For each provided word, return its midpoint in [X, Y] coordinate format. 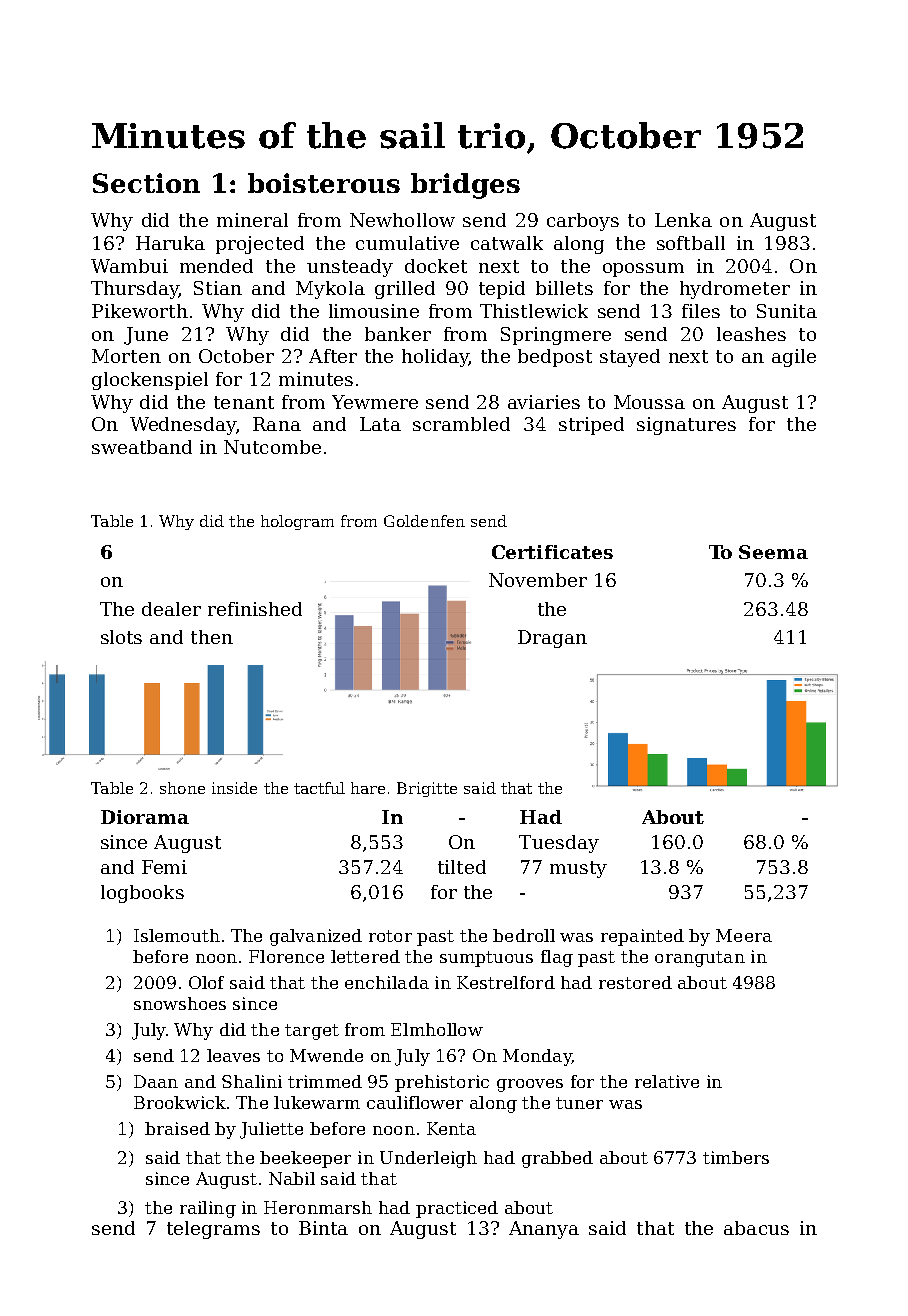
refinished [255, 609]
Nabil [292, 1178]
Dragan [552, 639]
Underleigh [428, 1159]
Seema [773, 552]
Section [146, 183]
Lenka [683, 220]
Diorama [145, 817]
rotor [390, 936]
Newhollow [402, 220]
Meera [744, 935]
